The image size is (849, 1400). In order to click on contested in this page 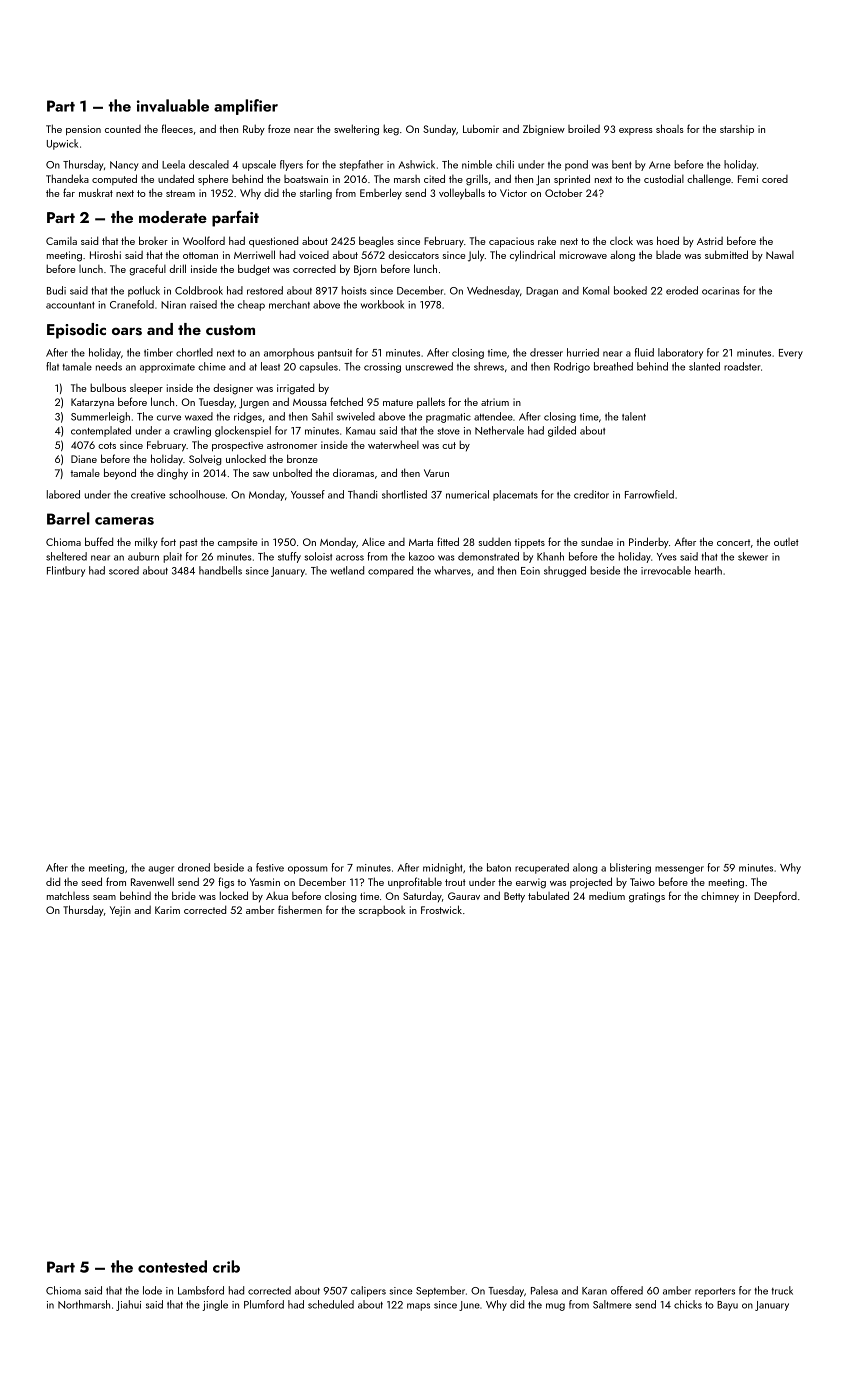, I will do `click(172, 1266)`.
